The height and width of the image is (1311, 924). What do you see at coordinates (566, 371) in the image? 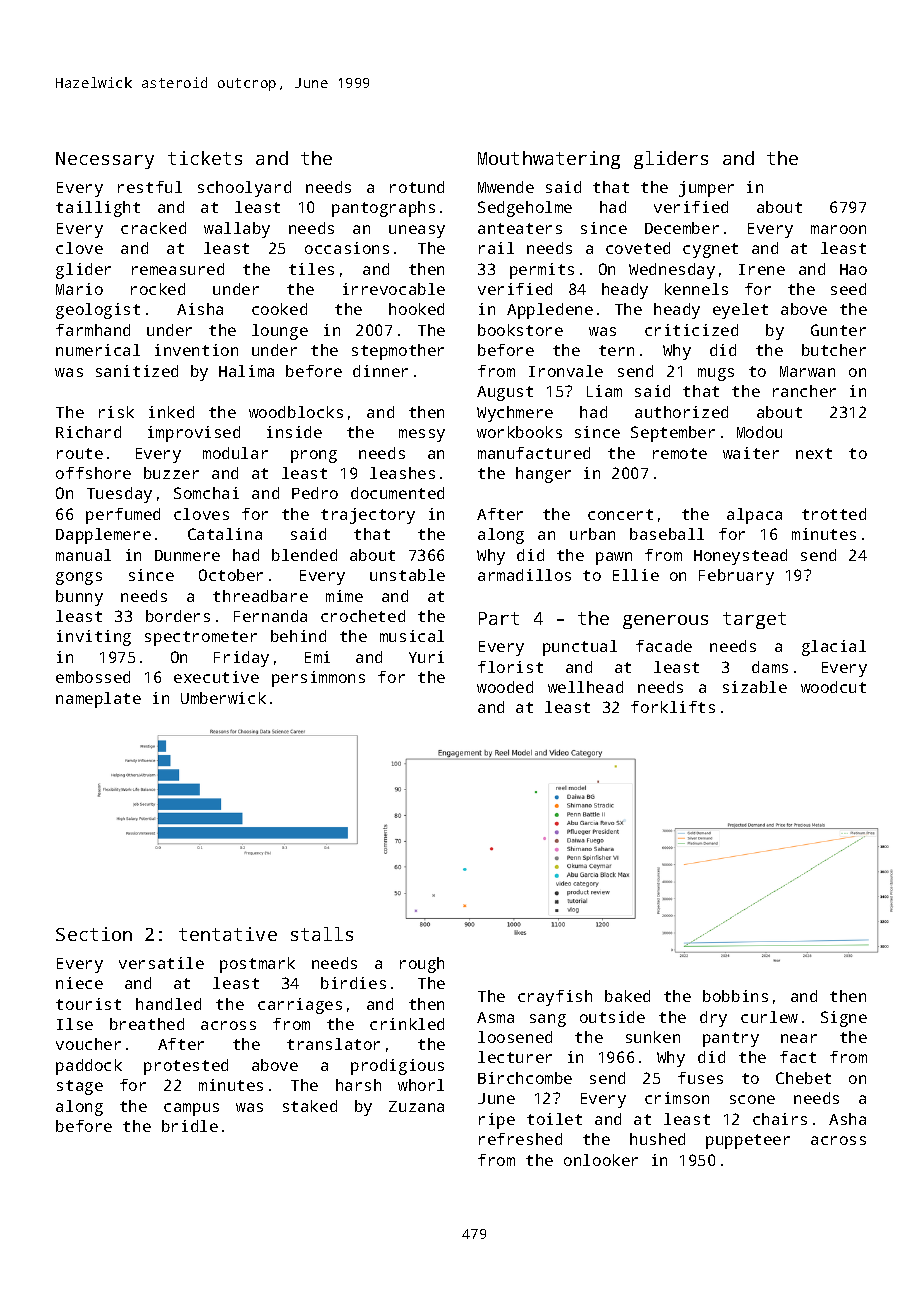
I see `Ironvale` at bounding box center [566, 371].
